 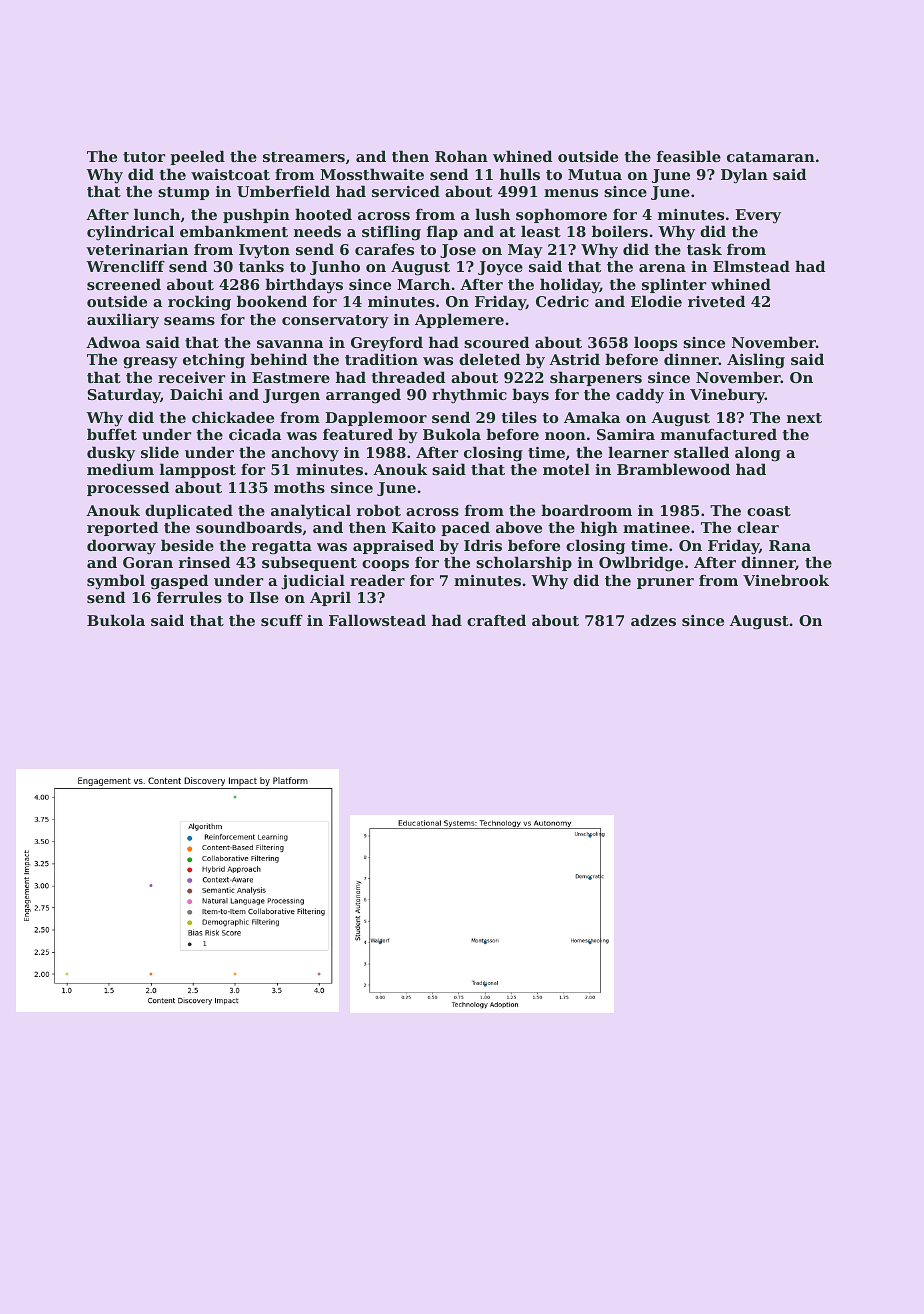 I want to click on ferrules, so click(x=189, y=597).
